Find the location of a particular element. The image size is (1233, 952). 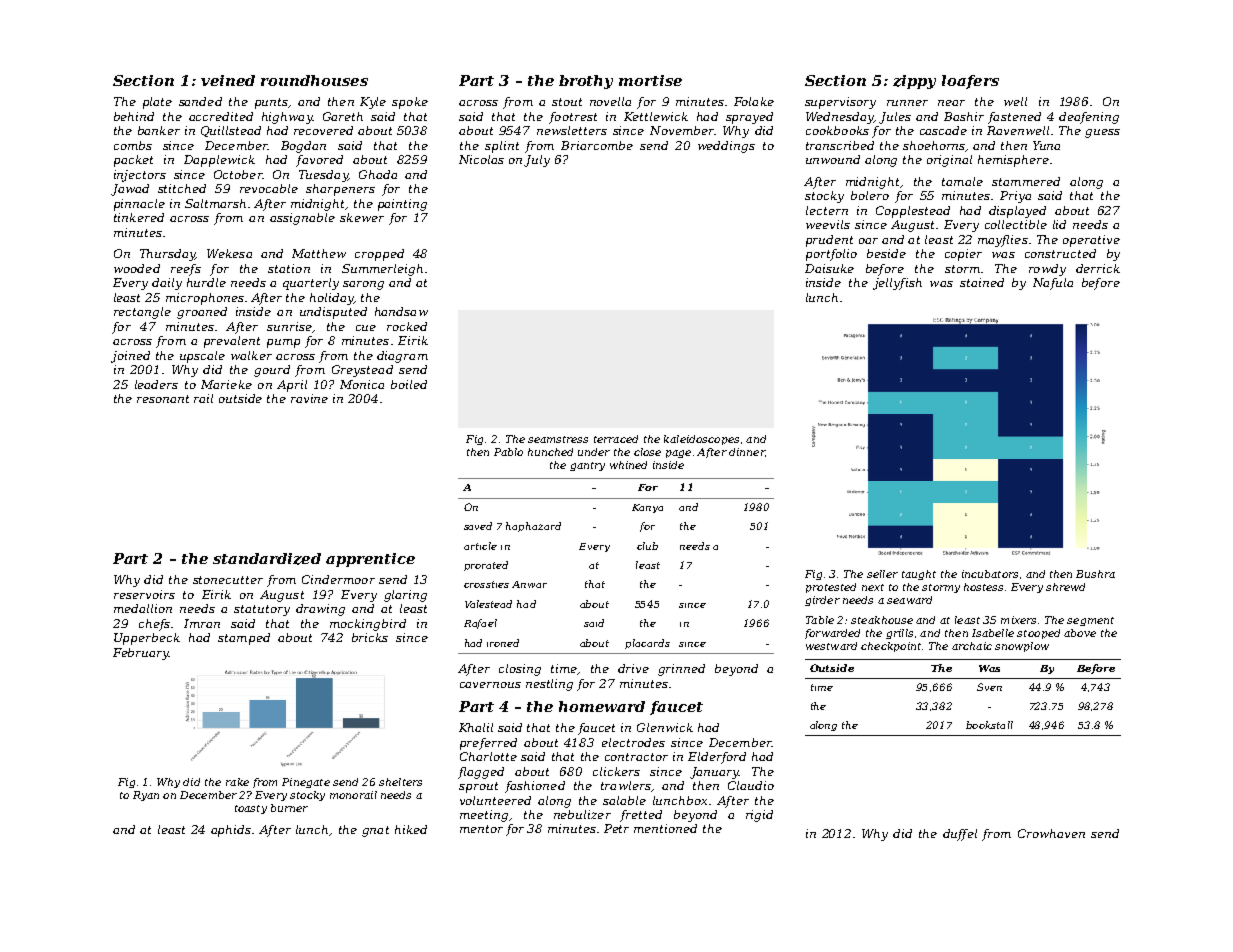

Bushra is located at coordinates (1095, 574).
